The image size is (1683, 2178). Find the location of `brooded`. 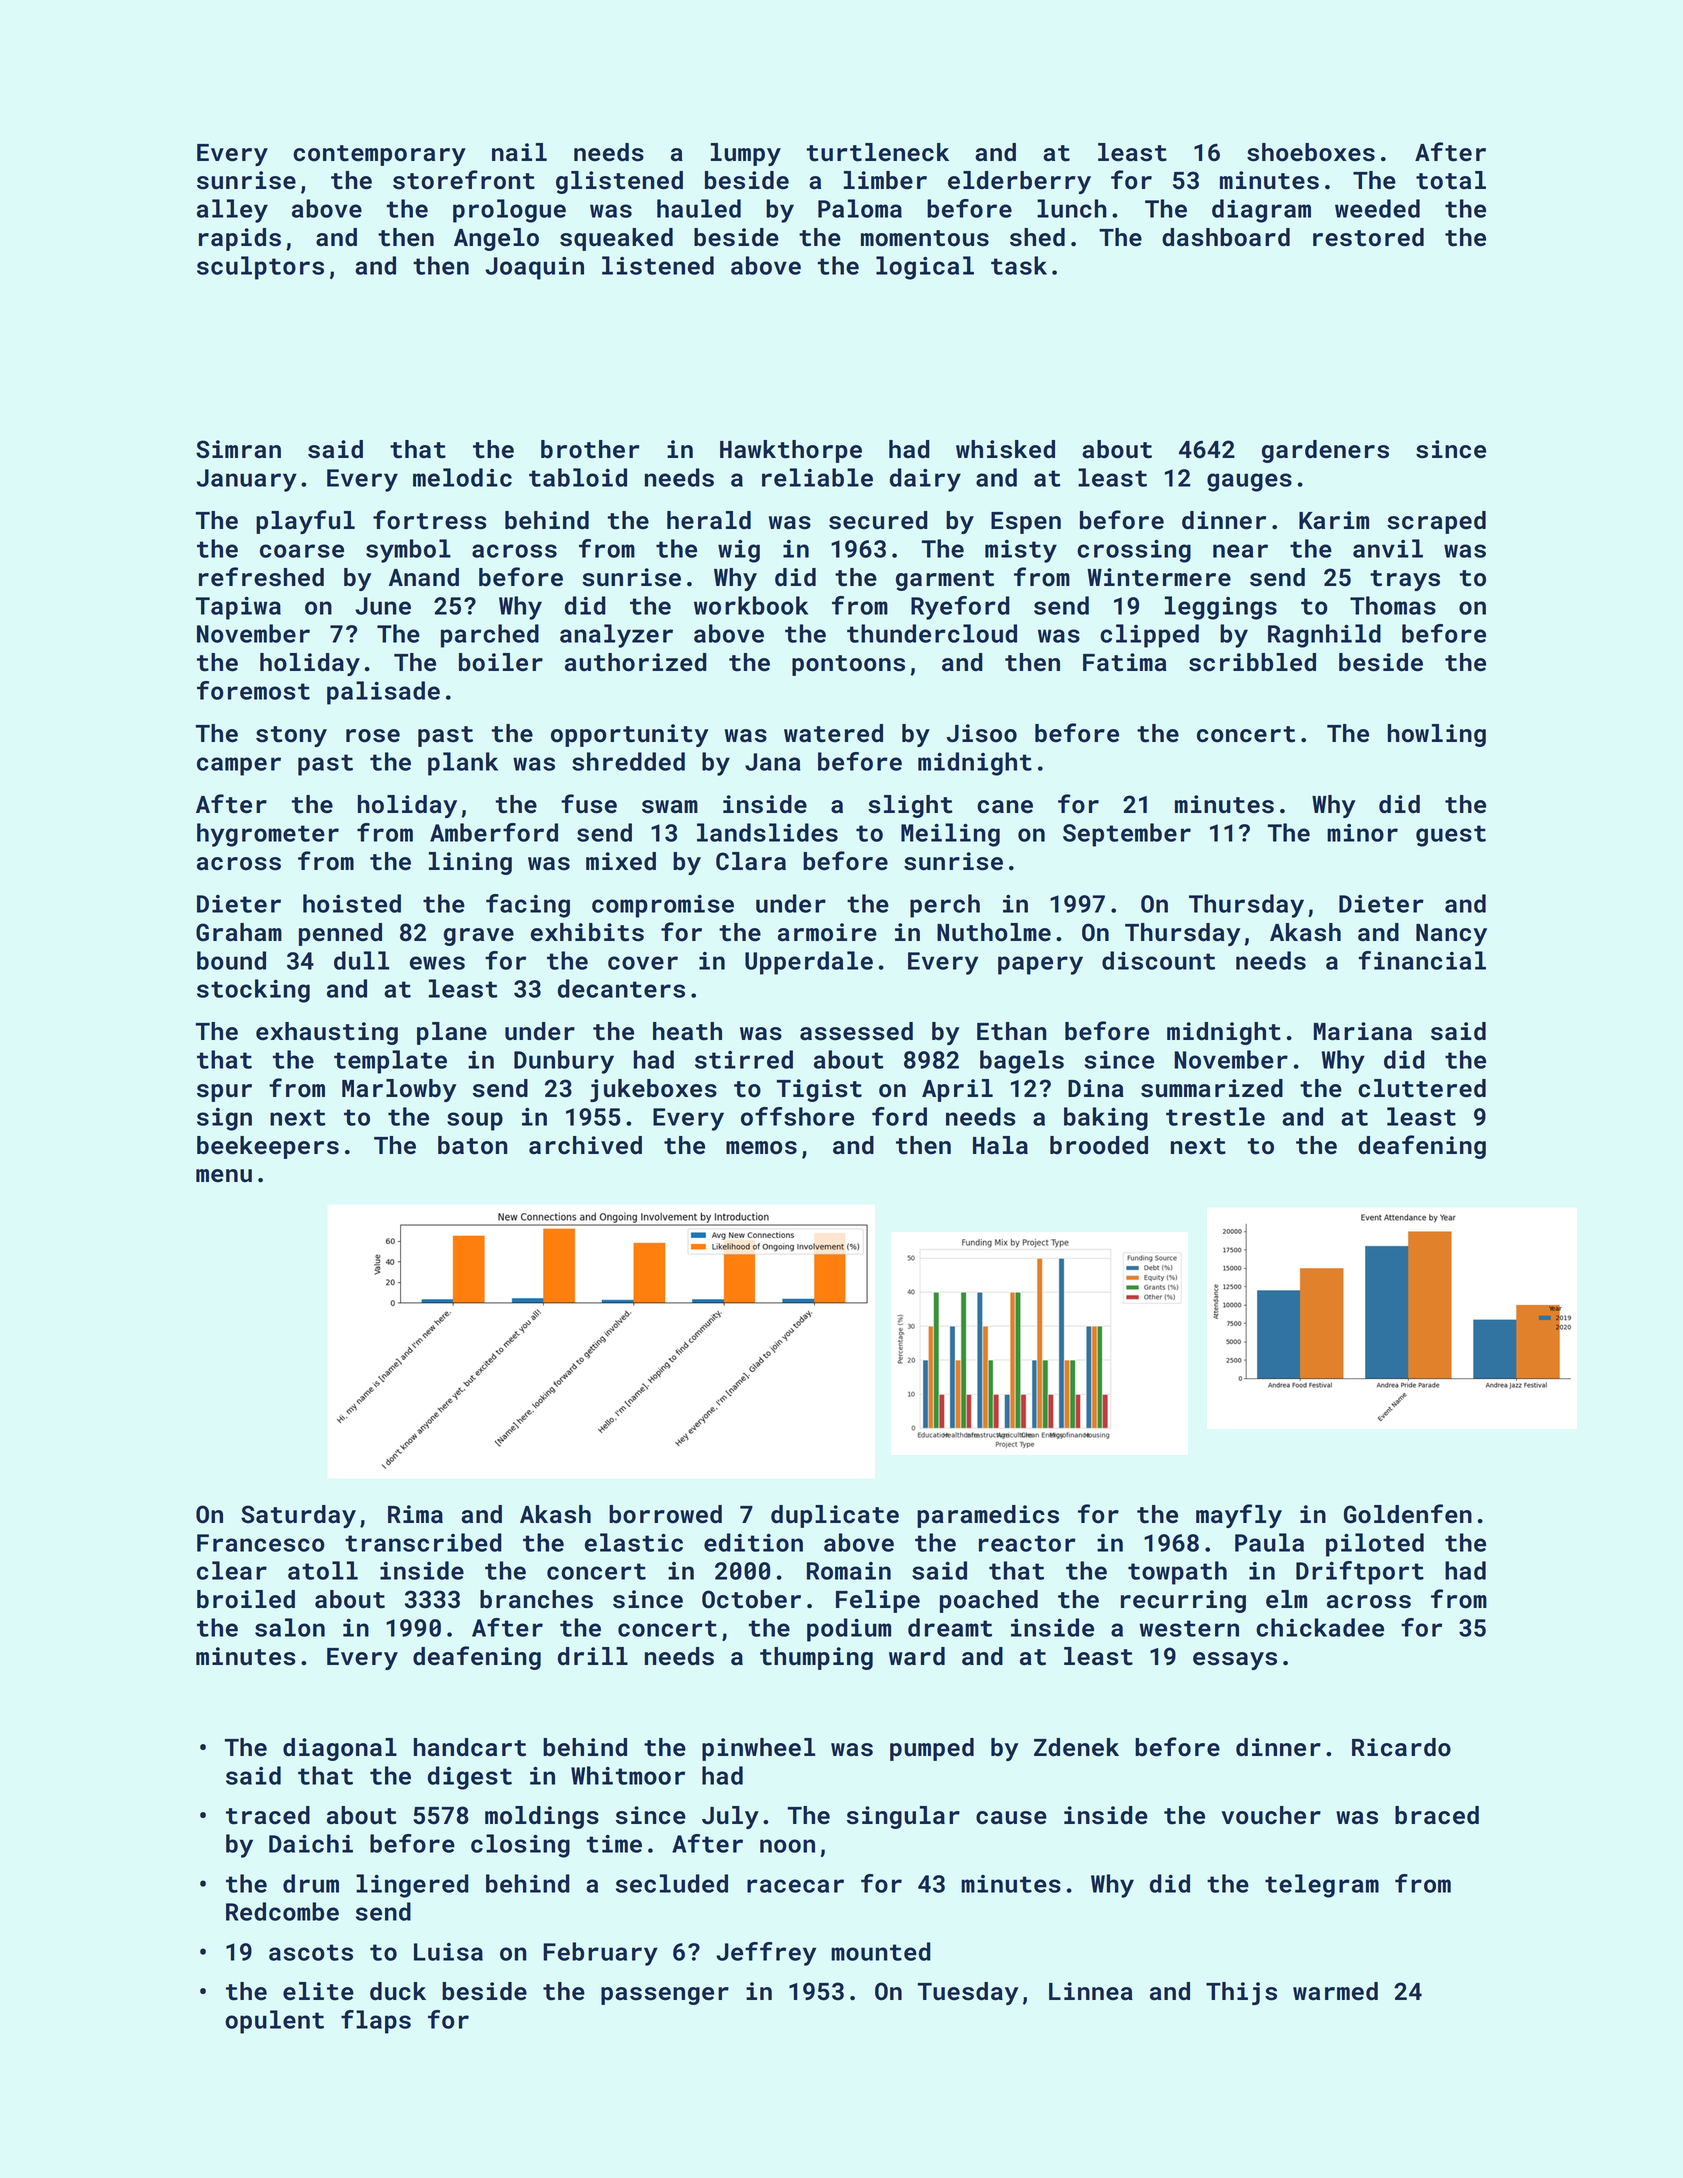

brooded is located at coordinates (1099, 1145).
